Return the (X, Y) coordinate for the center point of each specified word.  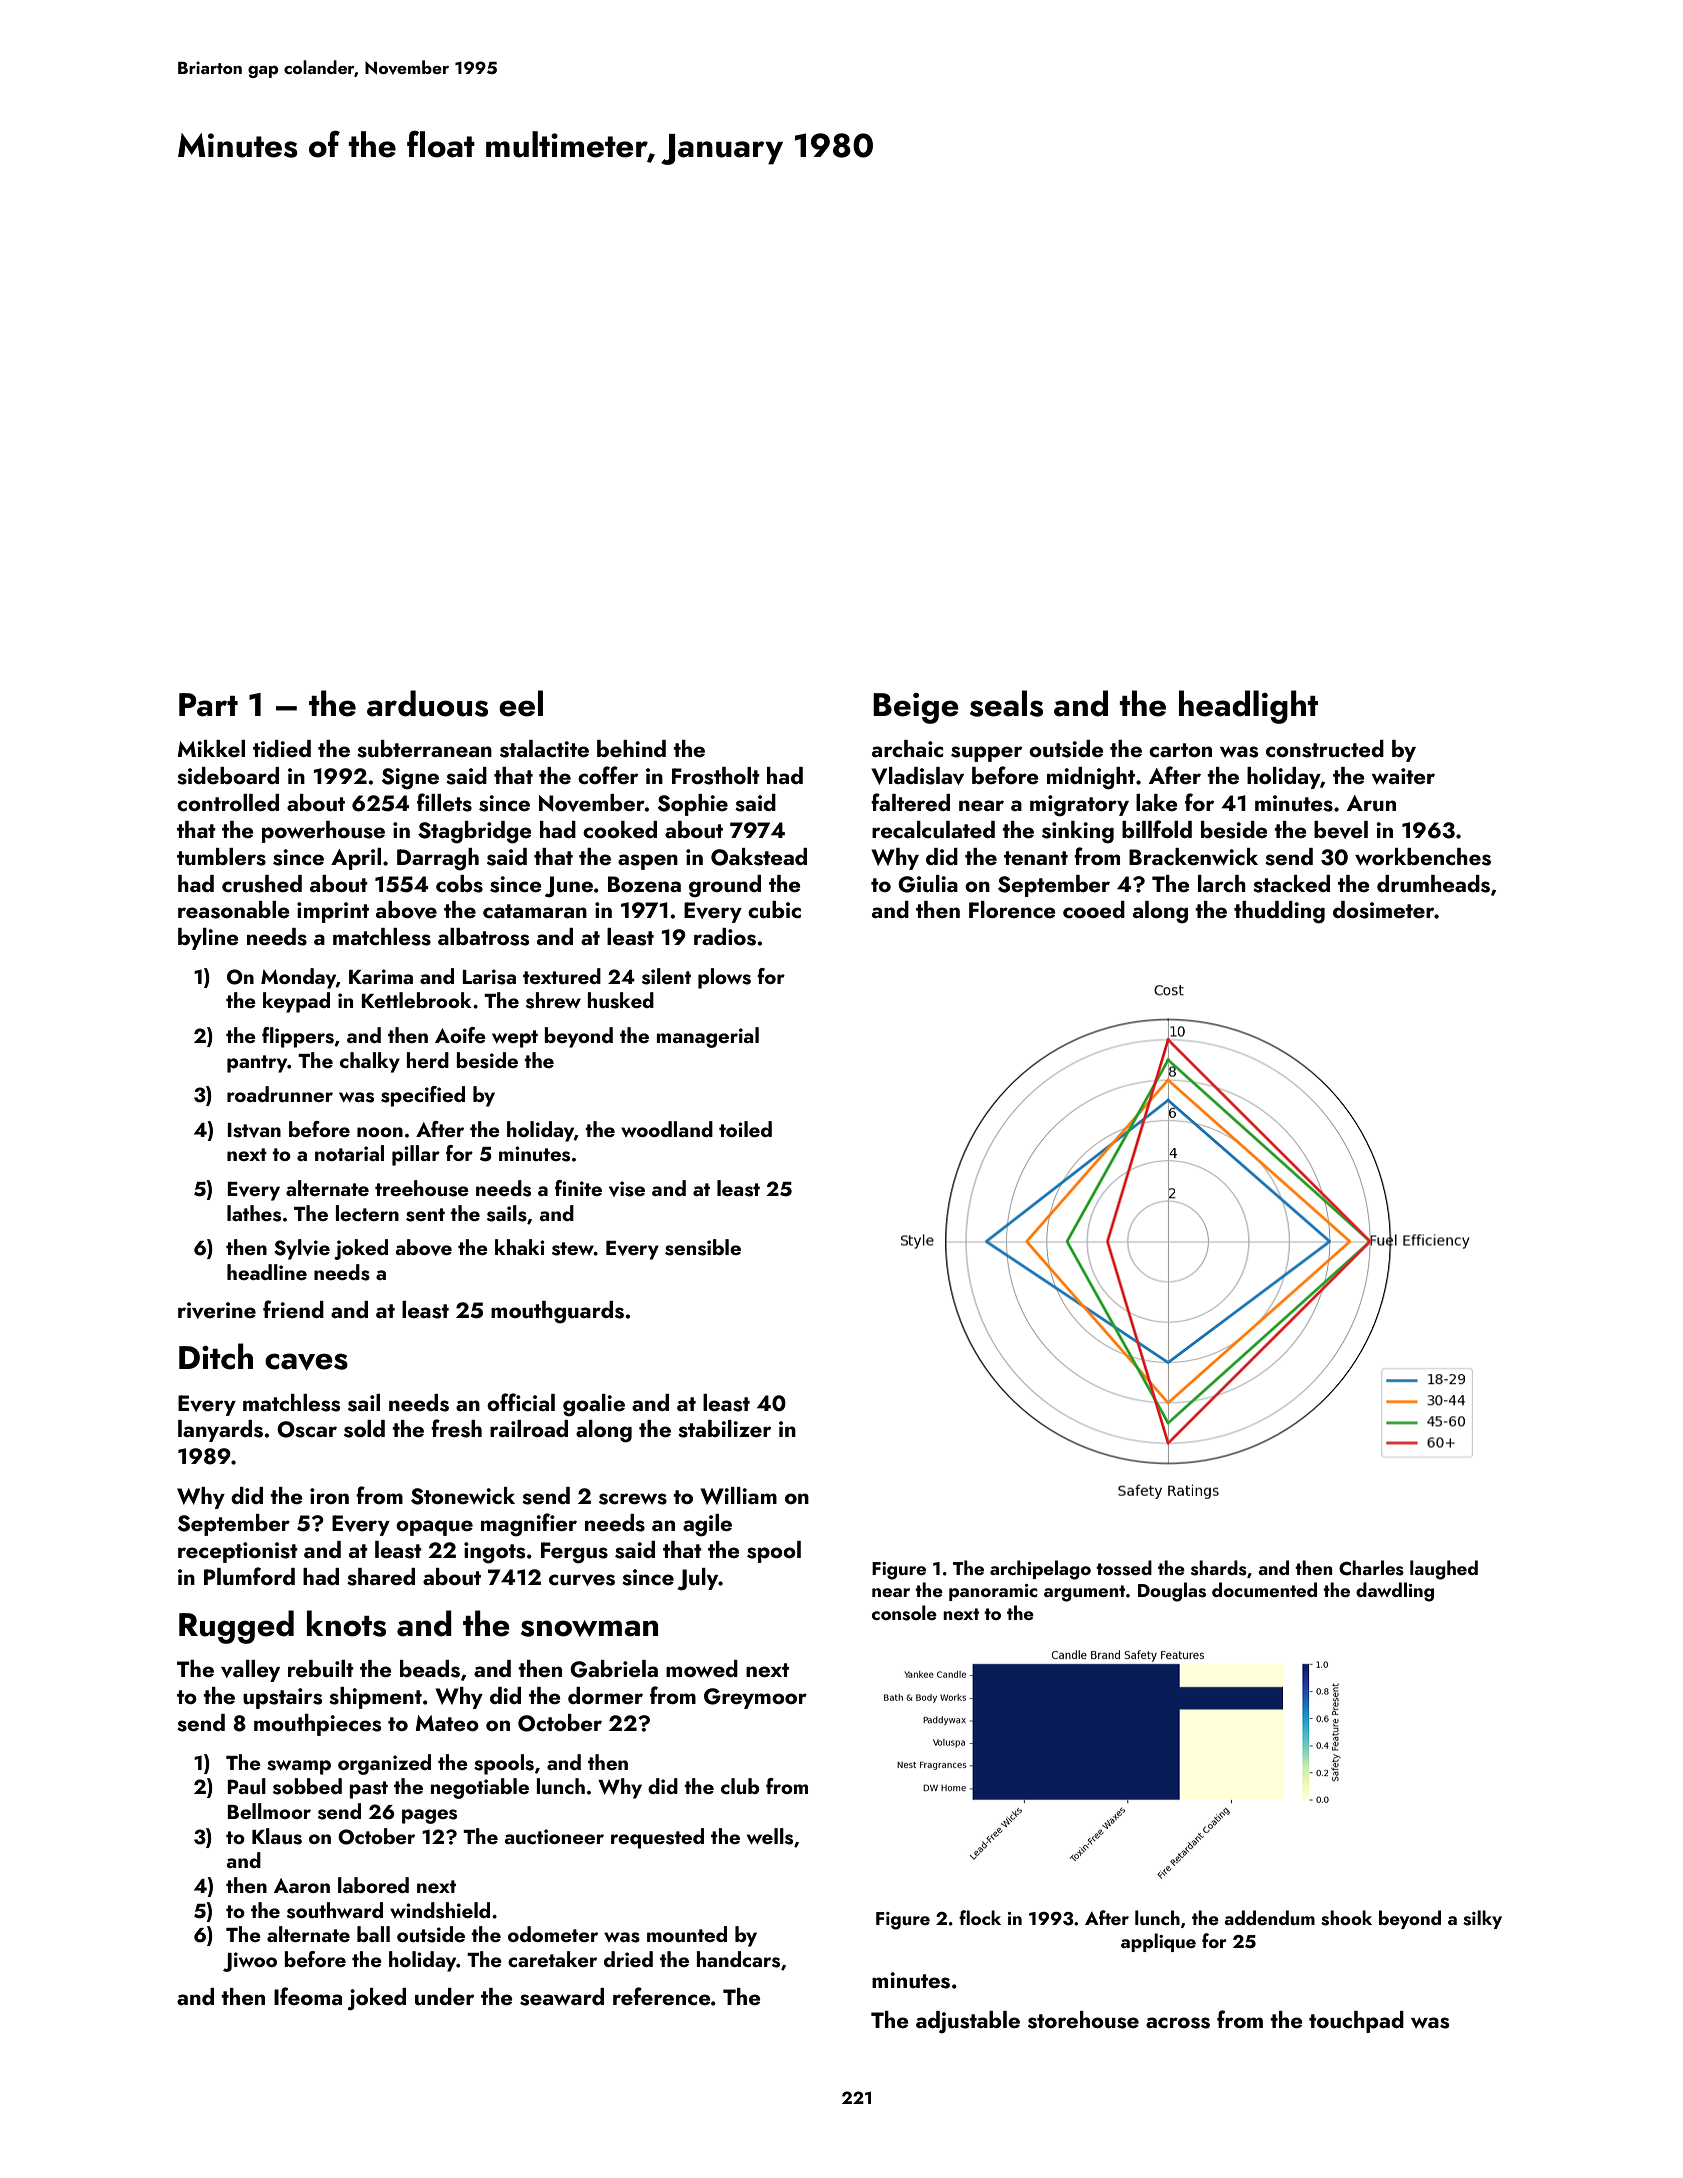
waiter (1403, 776)
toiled (745, 1129)
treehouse (422, 1188)
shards (1219, 1568)
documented (1264, 1589)
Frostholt (716, 776)
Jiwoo (250, 1962)
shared (381, 1577)
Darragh (438, 859)
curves (582, 1580)
